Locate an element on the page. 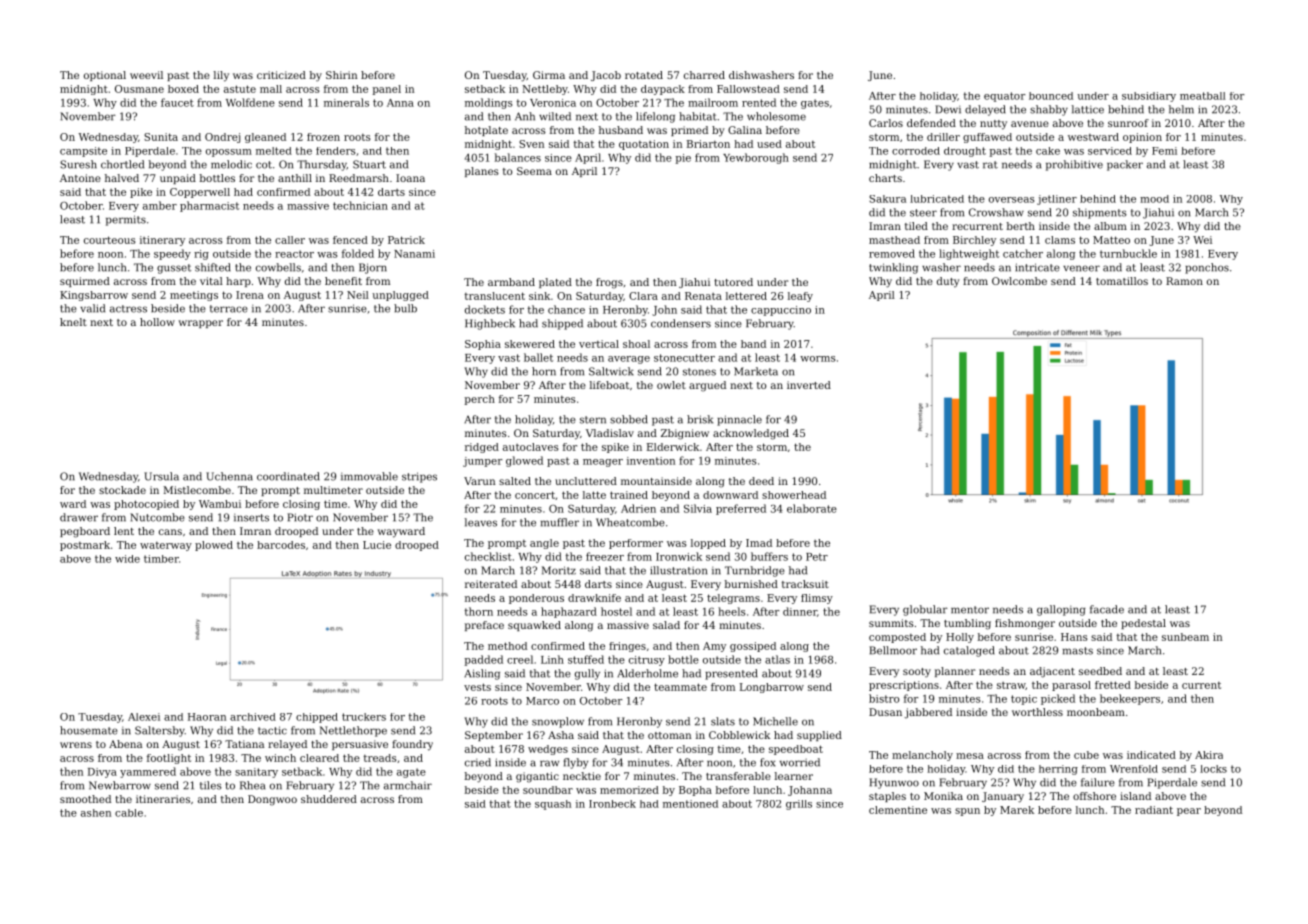 The height and width of the page is (924, 1308). squash is located at coordinates (553, 805).
